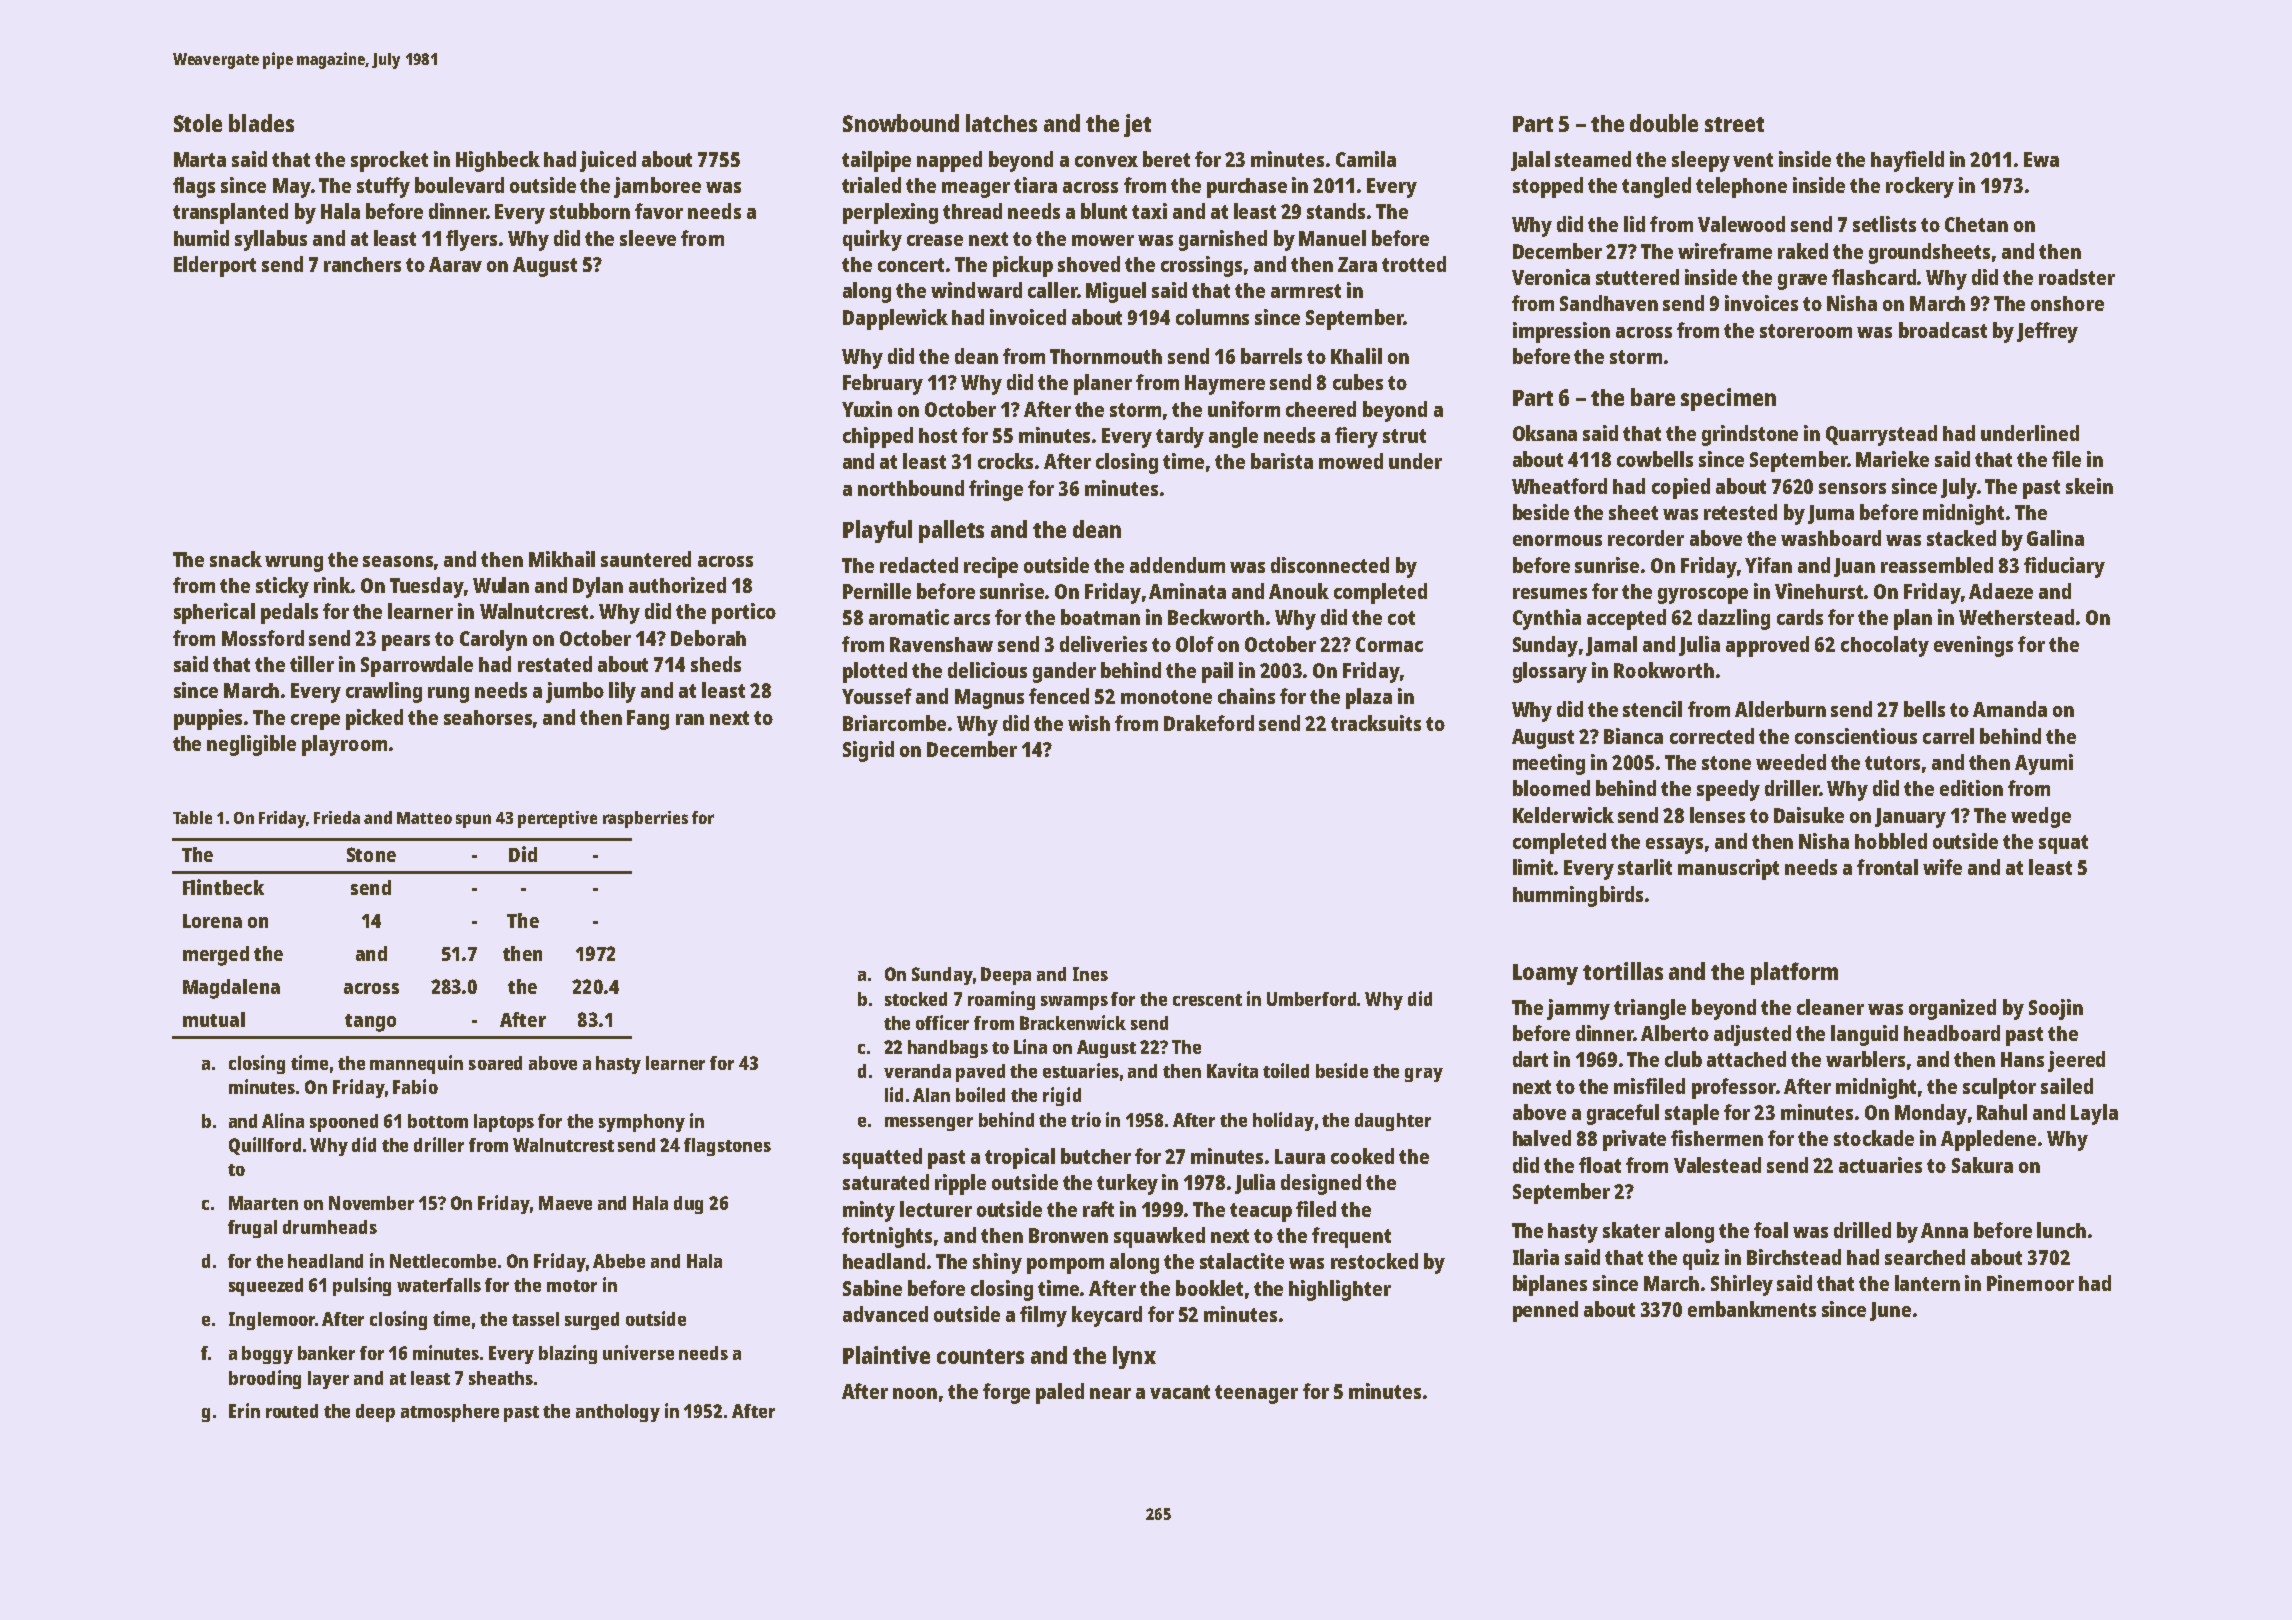 This image has height=1620, width=2292. What do you see at coordinates (1351, 1237) in the image?
I see `frequent` at bounding box center [1351, 1237].
